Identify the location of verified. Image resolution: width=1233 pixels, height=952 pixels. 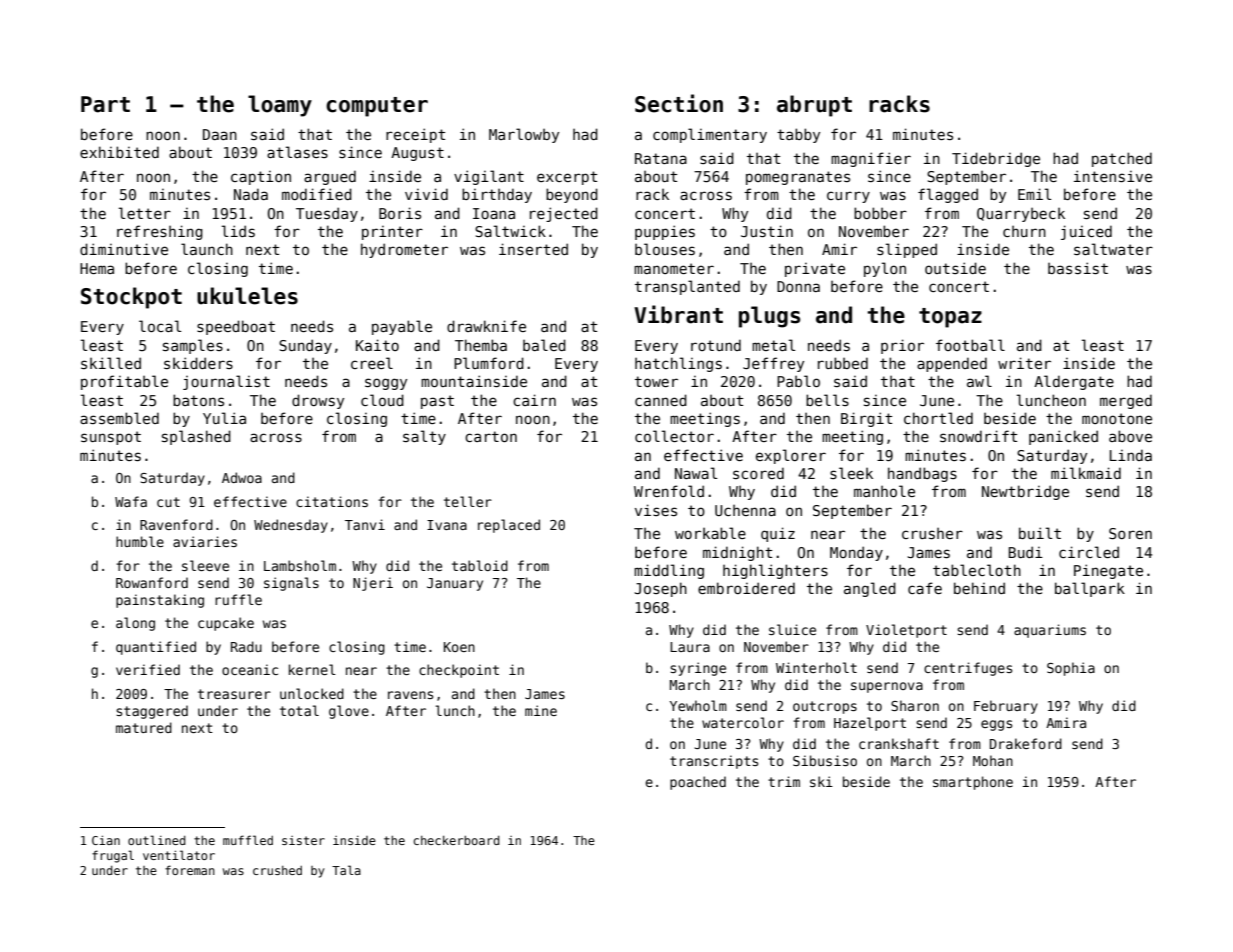
(148, 669).
